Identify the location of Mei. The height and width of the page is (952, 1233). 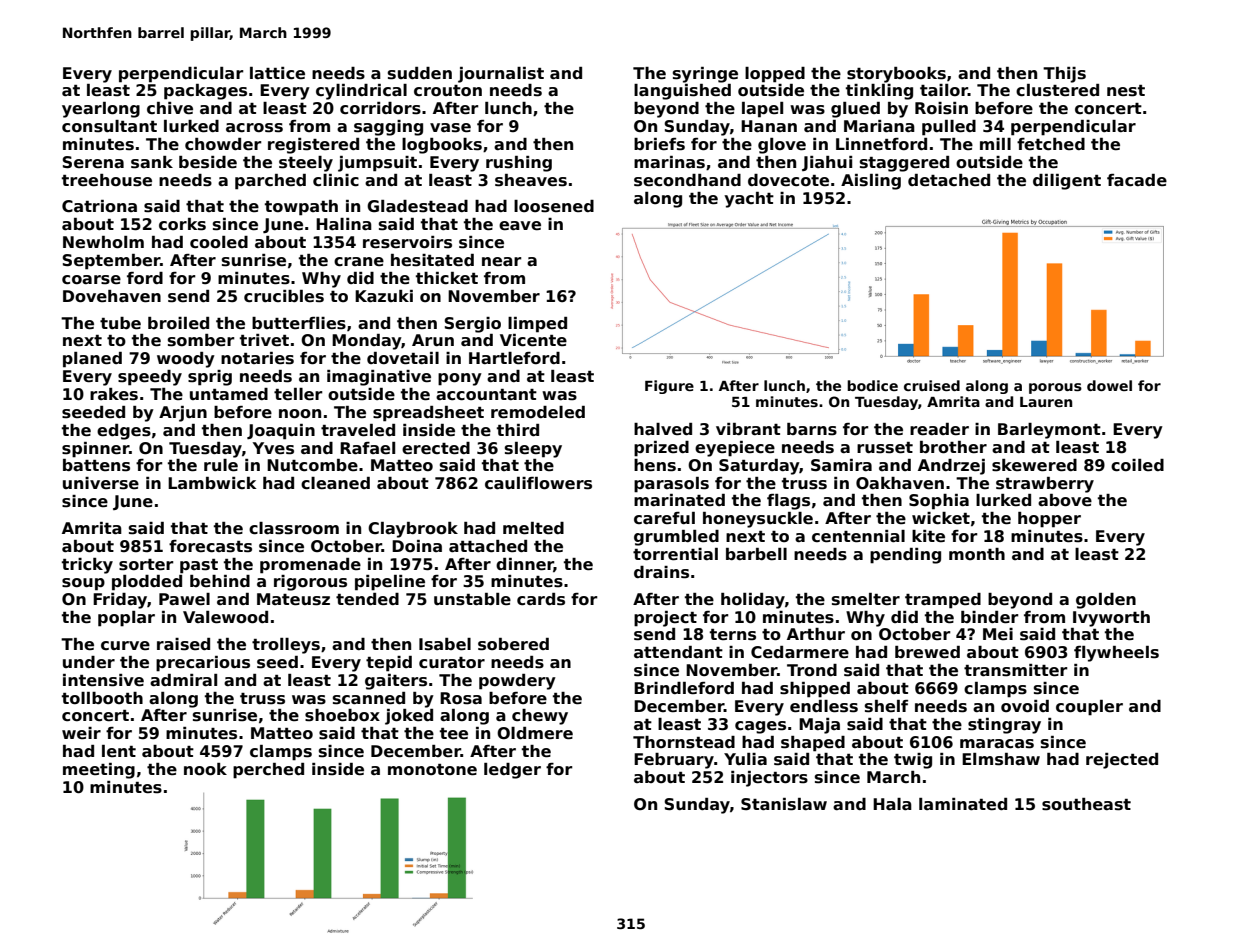
(998, 634).
